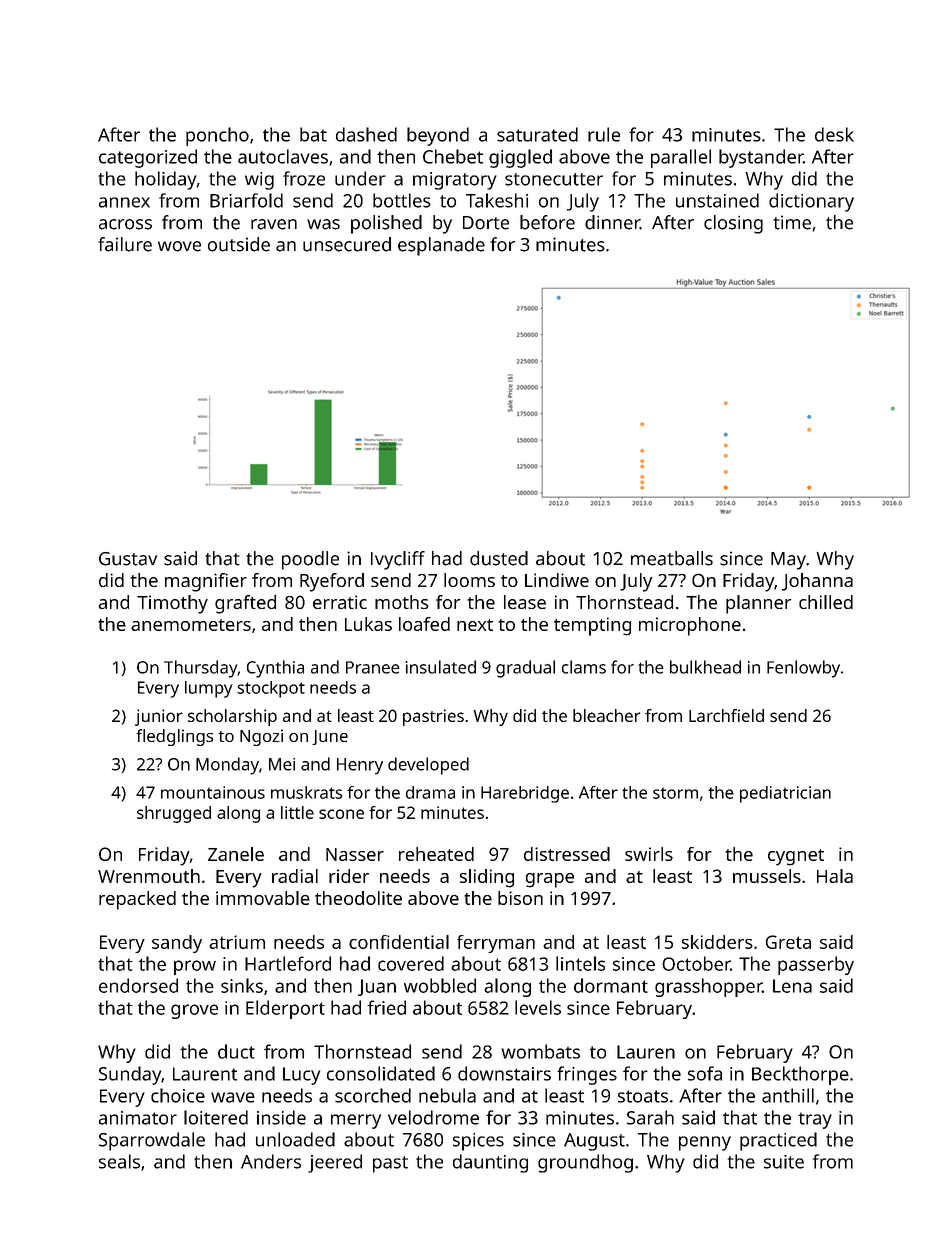 The image size is (952, 1233). Describe the element at coordinates (179, 246) in the page. I see `wove` at that location.
